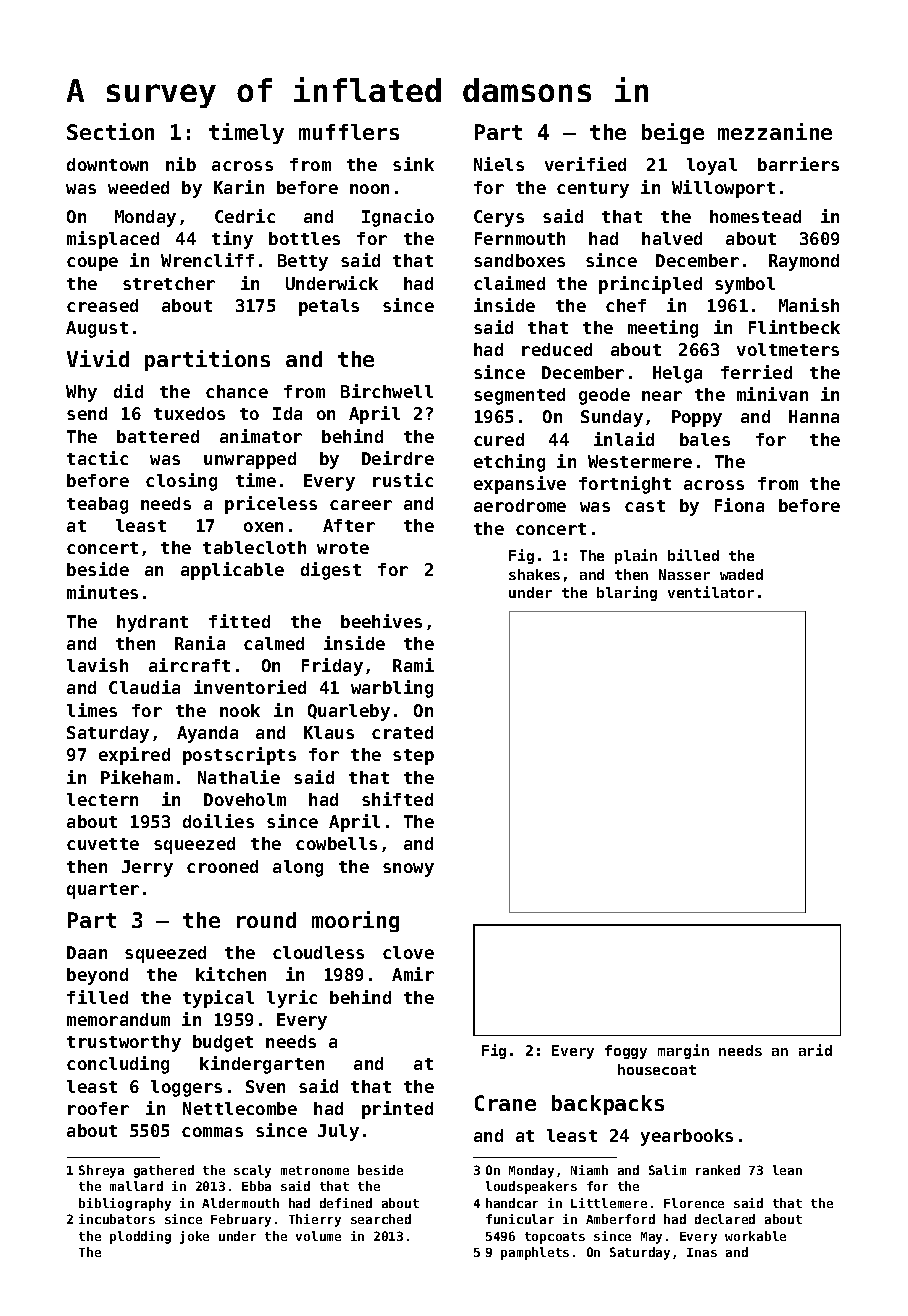  I want to click on unwrapped, so click(250, 460).
